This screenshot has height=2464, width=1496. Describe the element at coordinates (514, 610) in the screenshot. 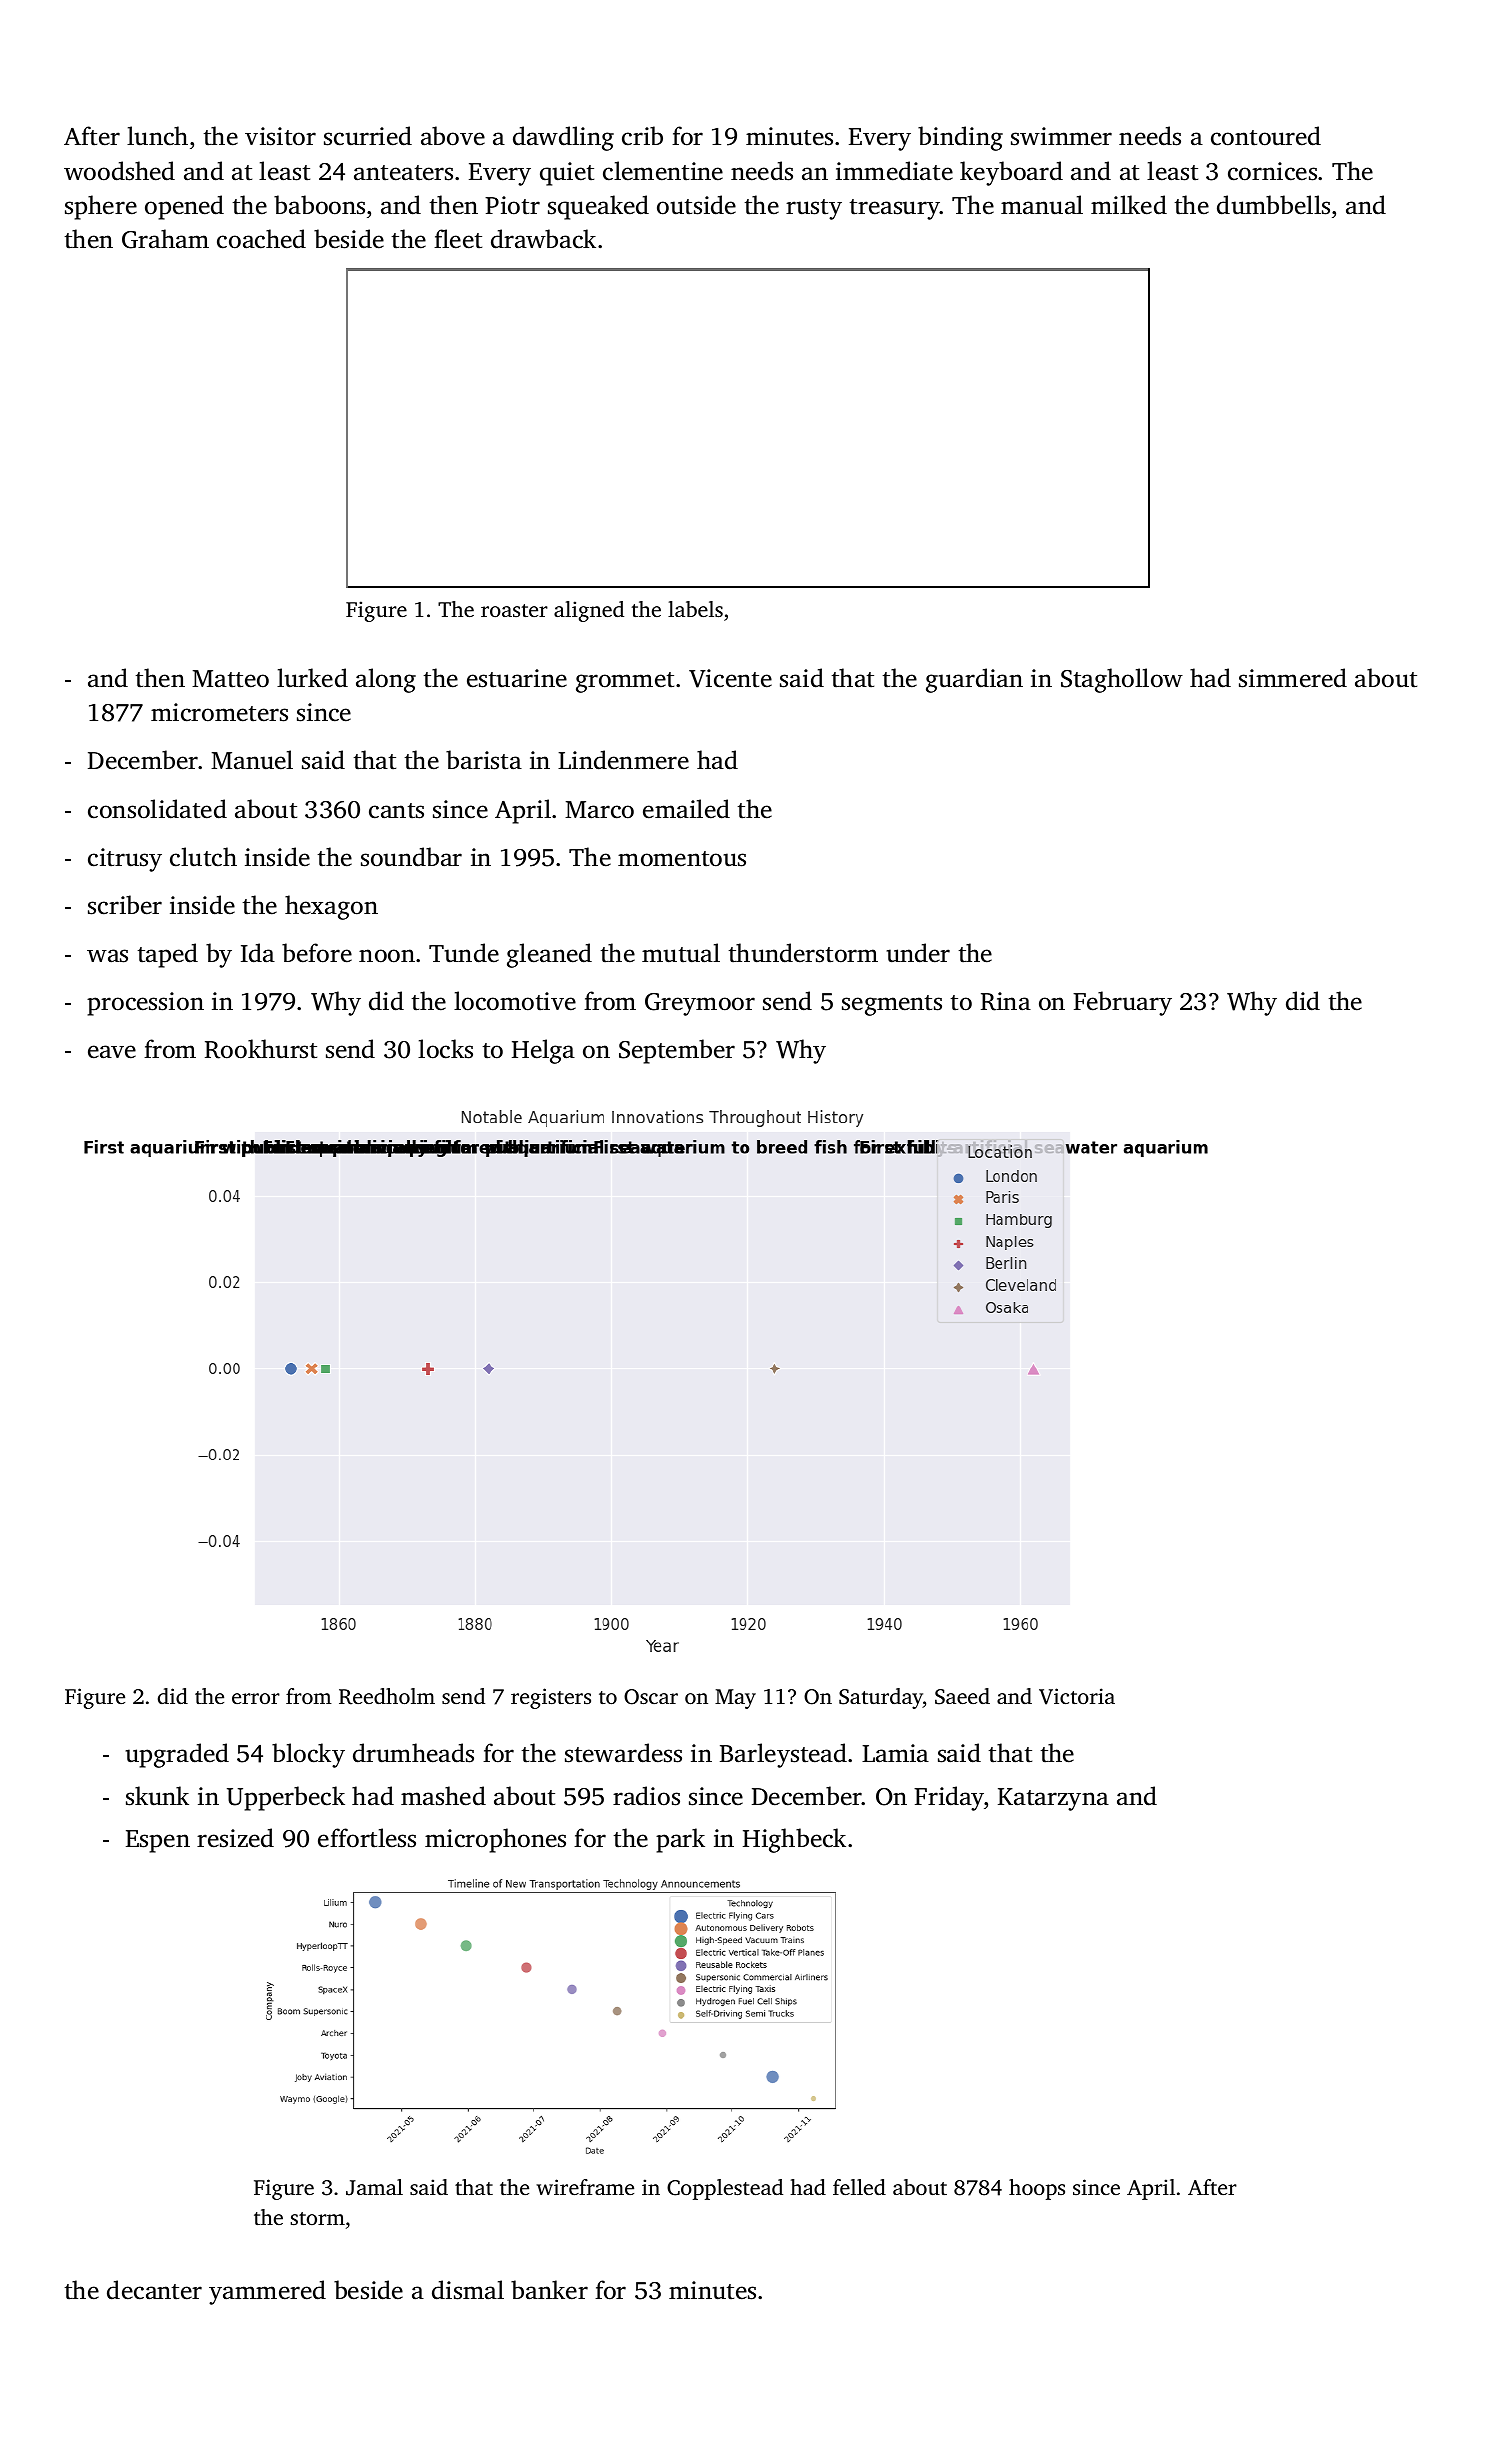

I see `roaster` at that location.
